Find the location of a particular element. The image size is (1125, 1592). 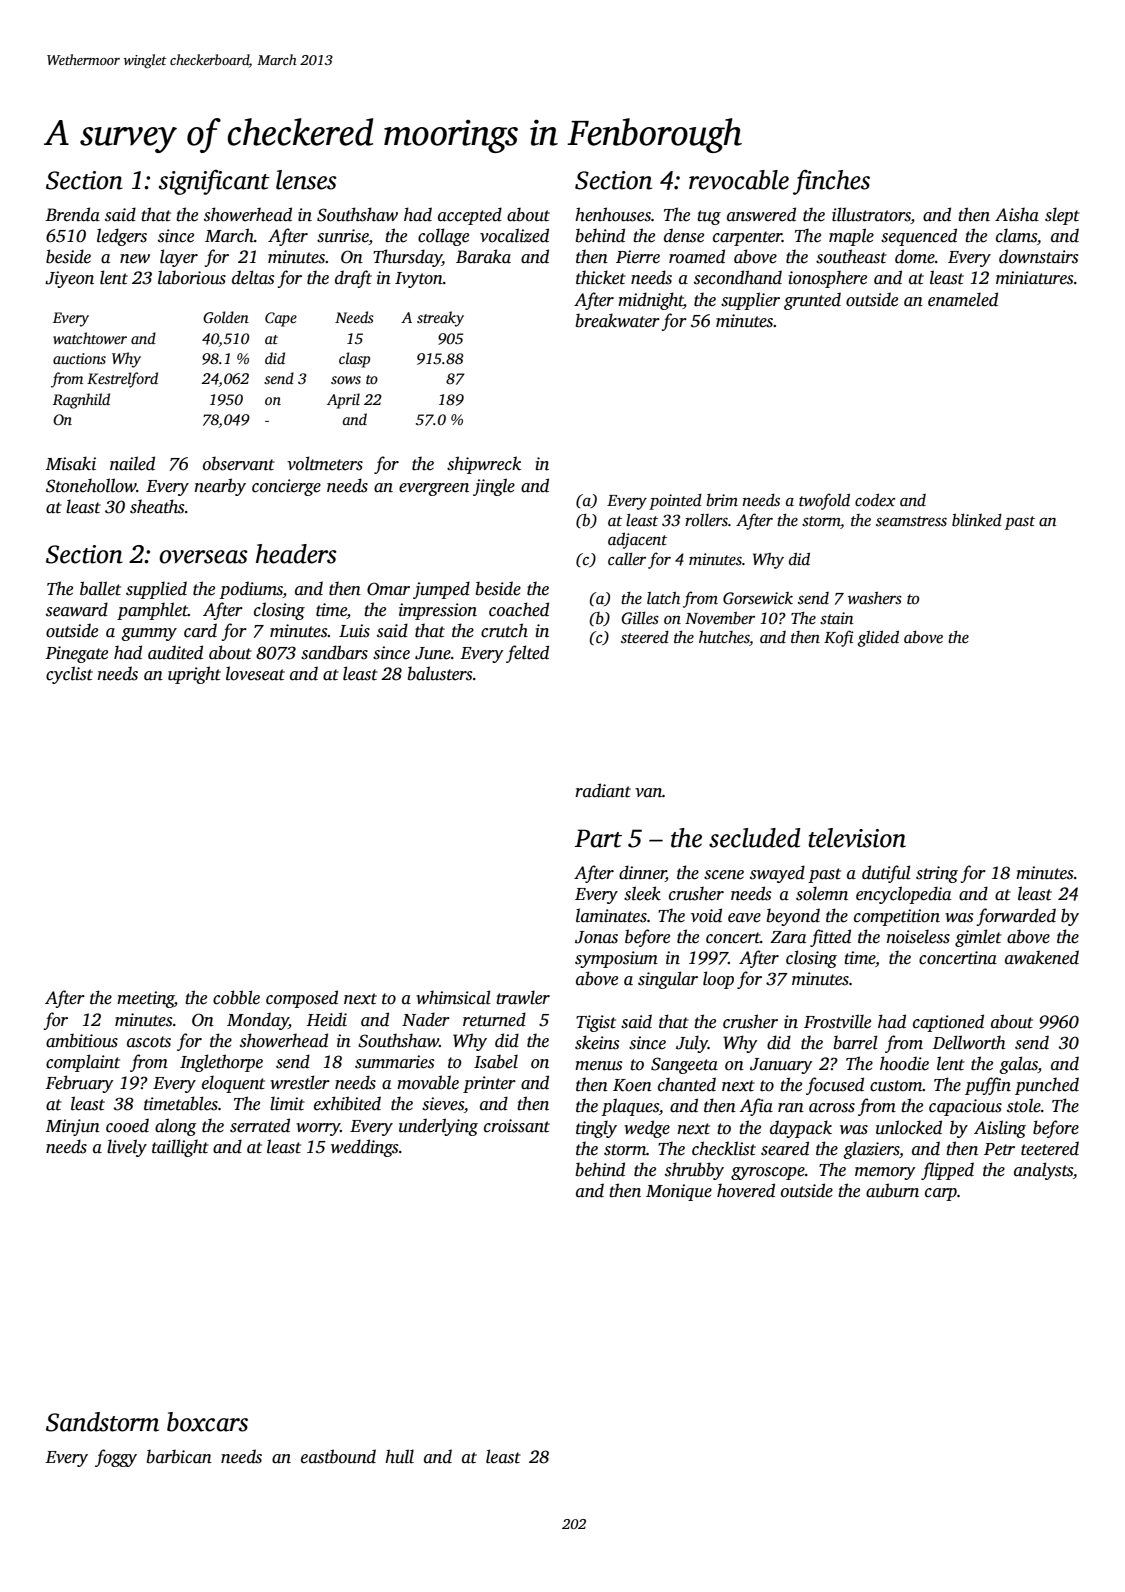

along is located at coordinates (176, 1127).
